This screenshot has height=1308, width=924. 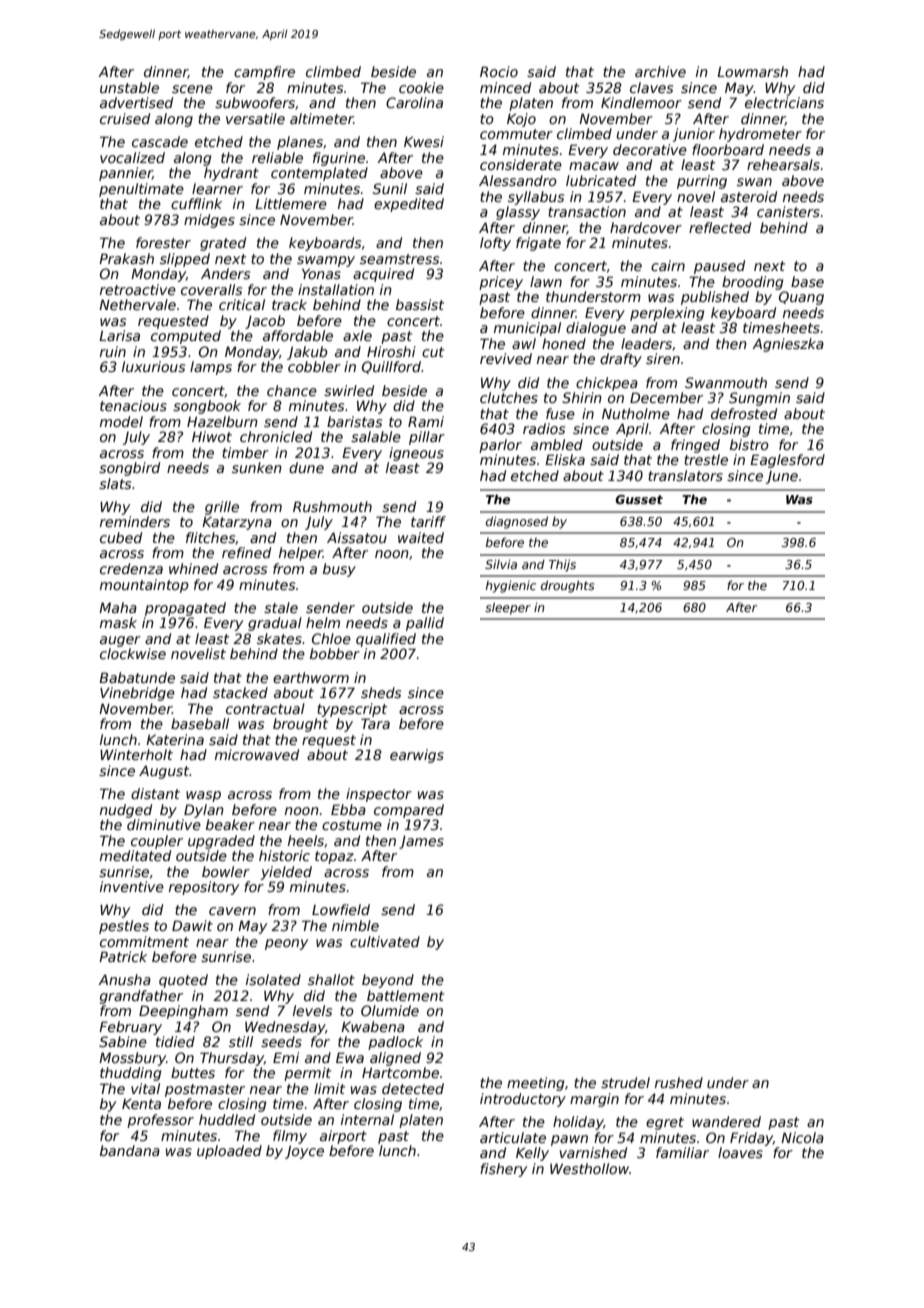 I want to click on chance, so click(x=292, y=390).
